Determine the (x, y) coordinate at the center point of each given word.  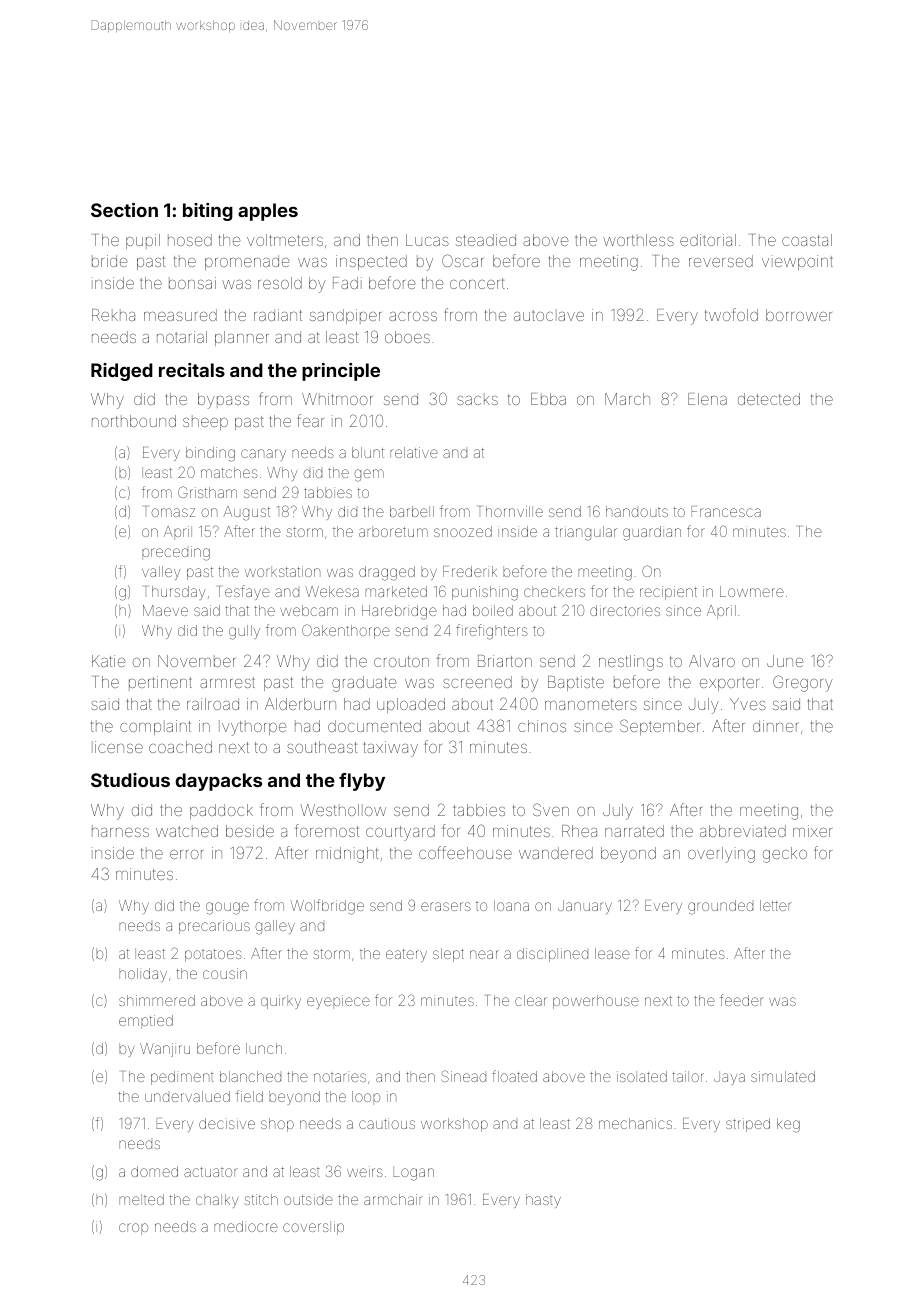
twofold (731, 314)
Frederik (470, 571)
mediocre (246, 1226)
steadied (486, 240)
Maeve (165, 610)
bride (110, 261)
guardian (652, 533)
